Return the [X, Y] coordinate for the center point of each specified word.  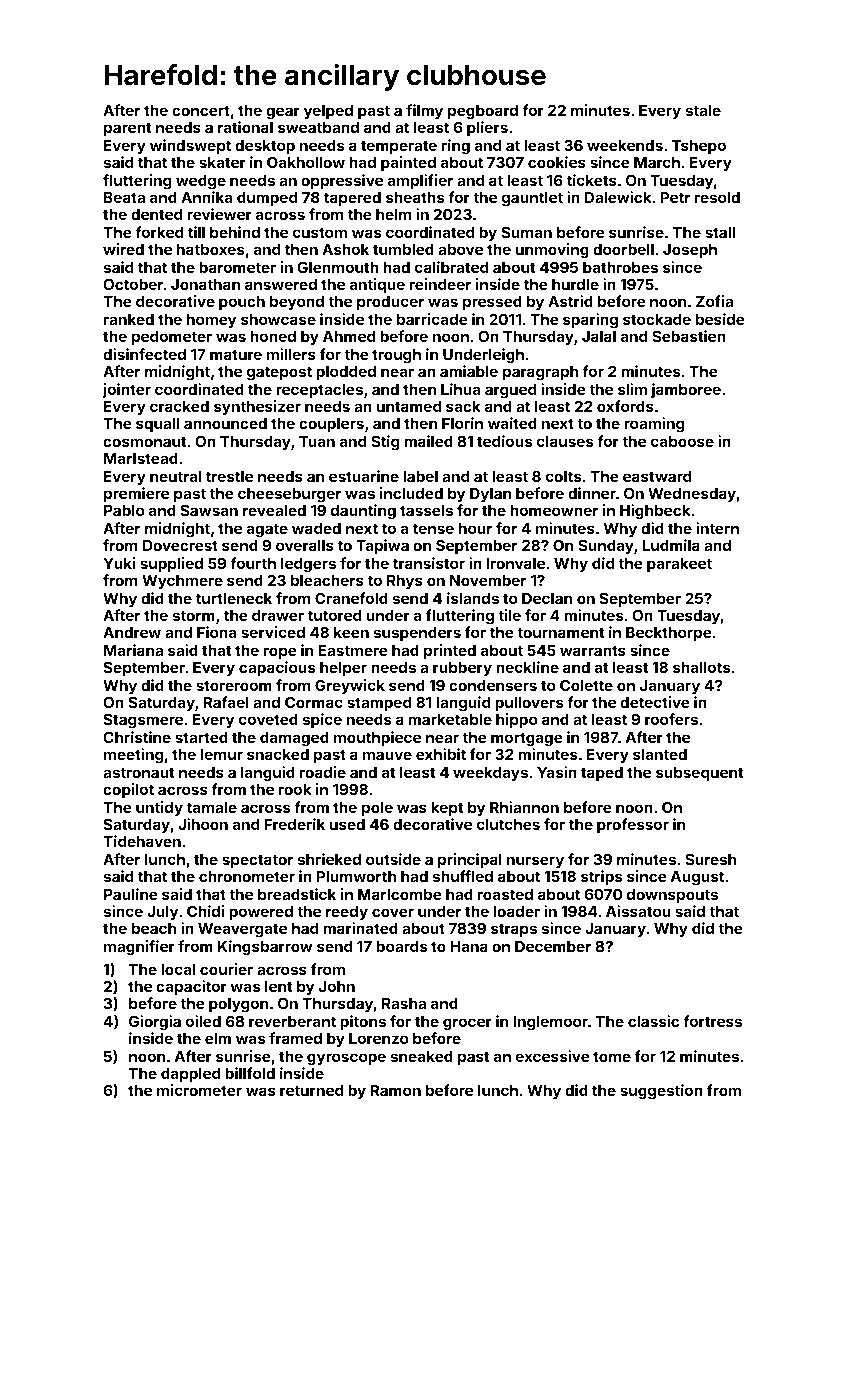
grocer [467, 1024]
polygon [238, 1005]
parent [127, 129]
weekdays [490, 774]
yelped [328, 112]
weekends [625, 145]
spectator [257, 861]
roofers [671, 719]
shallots [701, 667]
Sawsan [209, 510]
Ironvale [515, 563]
